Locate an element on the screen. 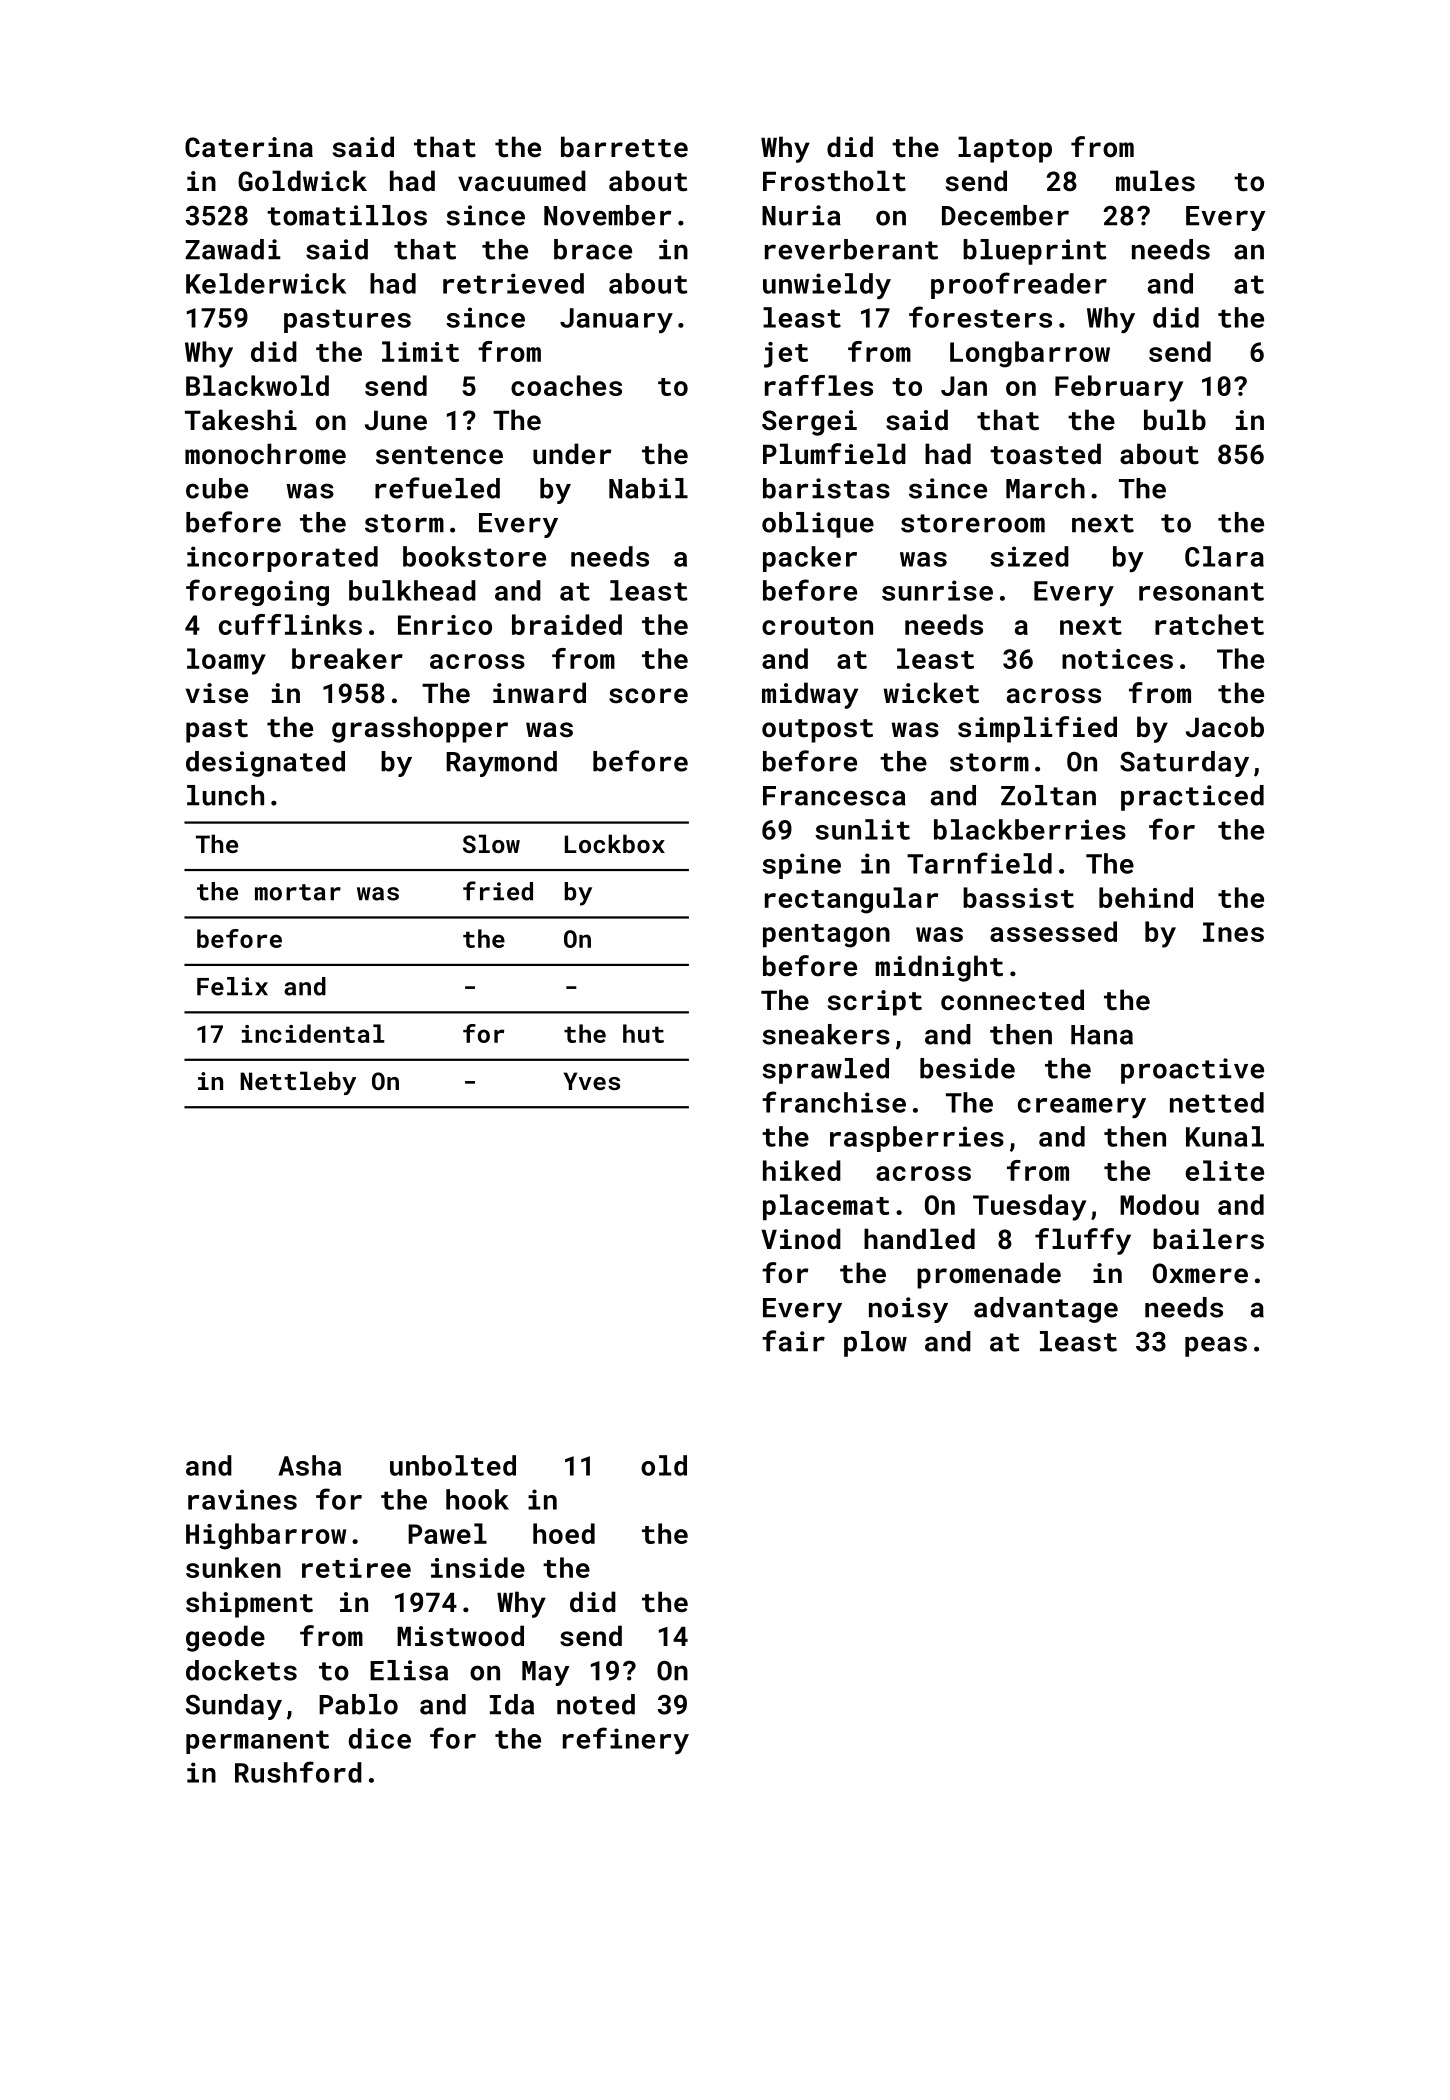 The image size is (1450, 2100). raspberries is located at coordinates (917, 1139).
